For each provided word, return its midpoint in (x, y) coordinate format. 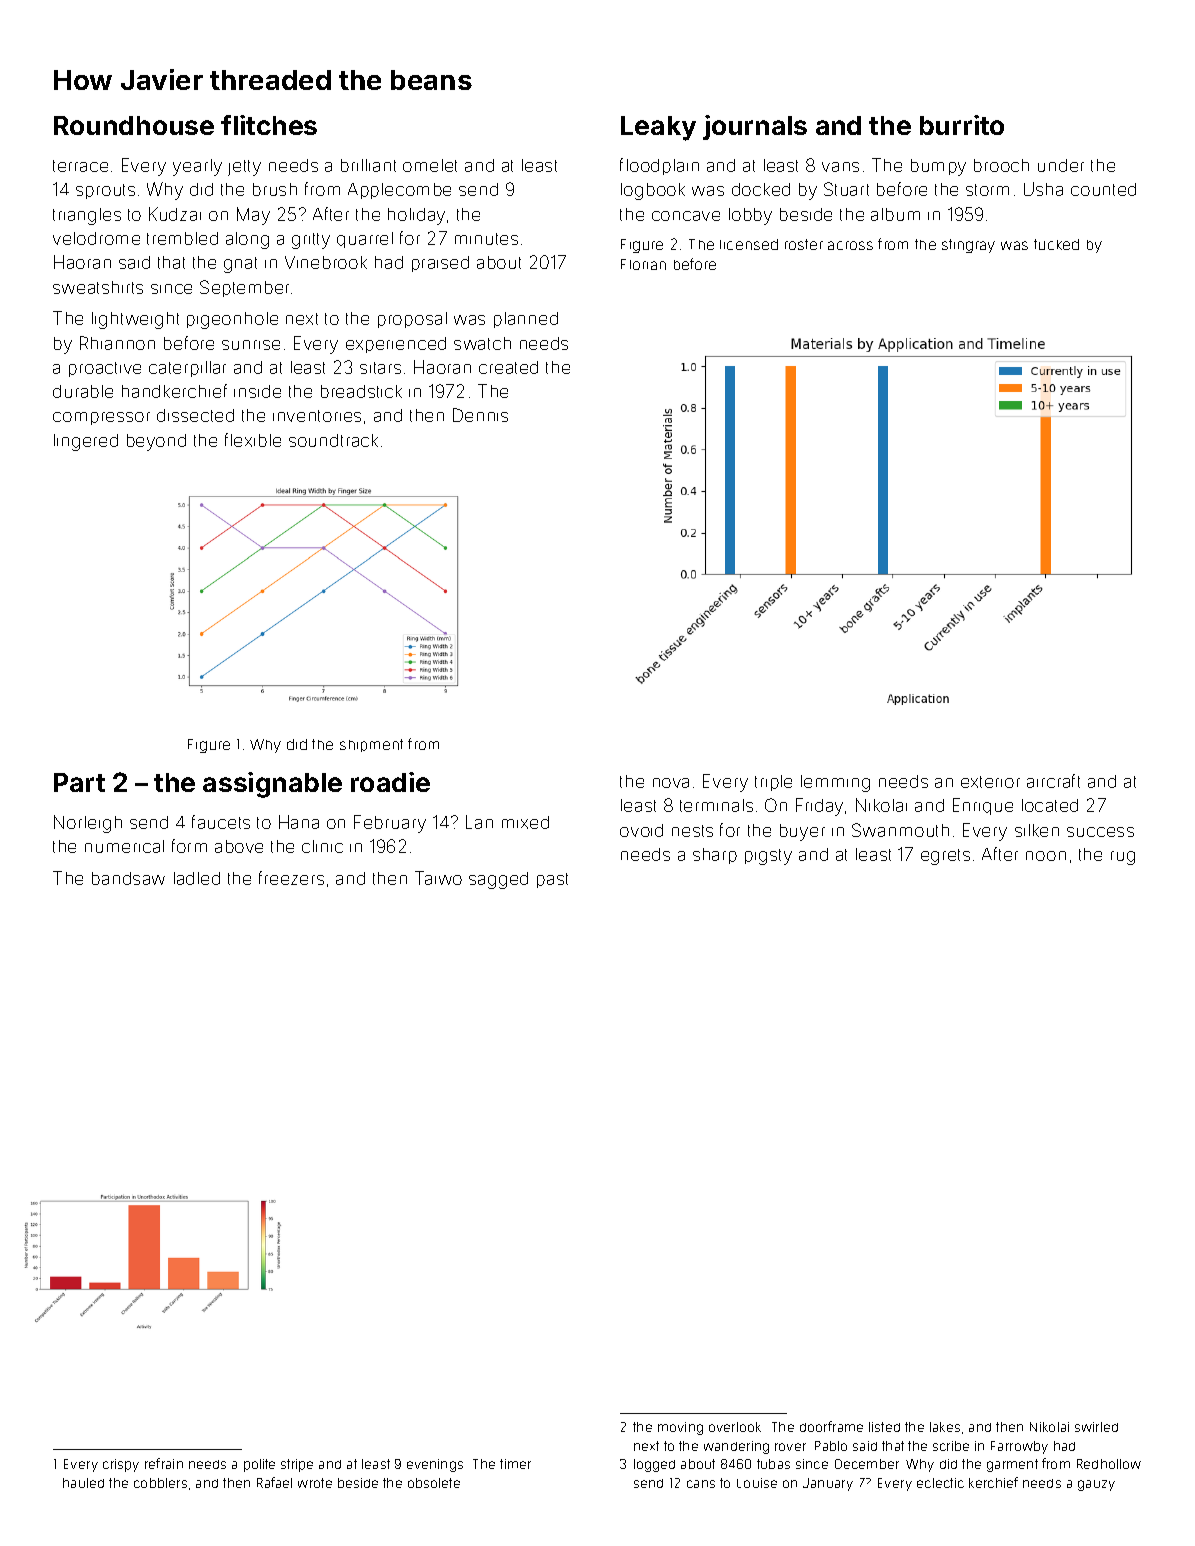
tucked (1056, 244)
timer (515, 1464)
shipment (371, 745)
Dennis (480, 415)
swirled (1096, 1427)
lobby (750, 216)
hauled (83, 1483)
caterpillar (187, 369)
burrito (962, 125)
